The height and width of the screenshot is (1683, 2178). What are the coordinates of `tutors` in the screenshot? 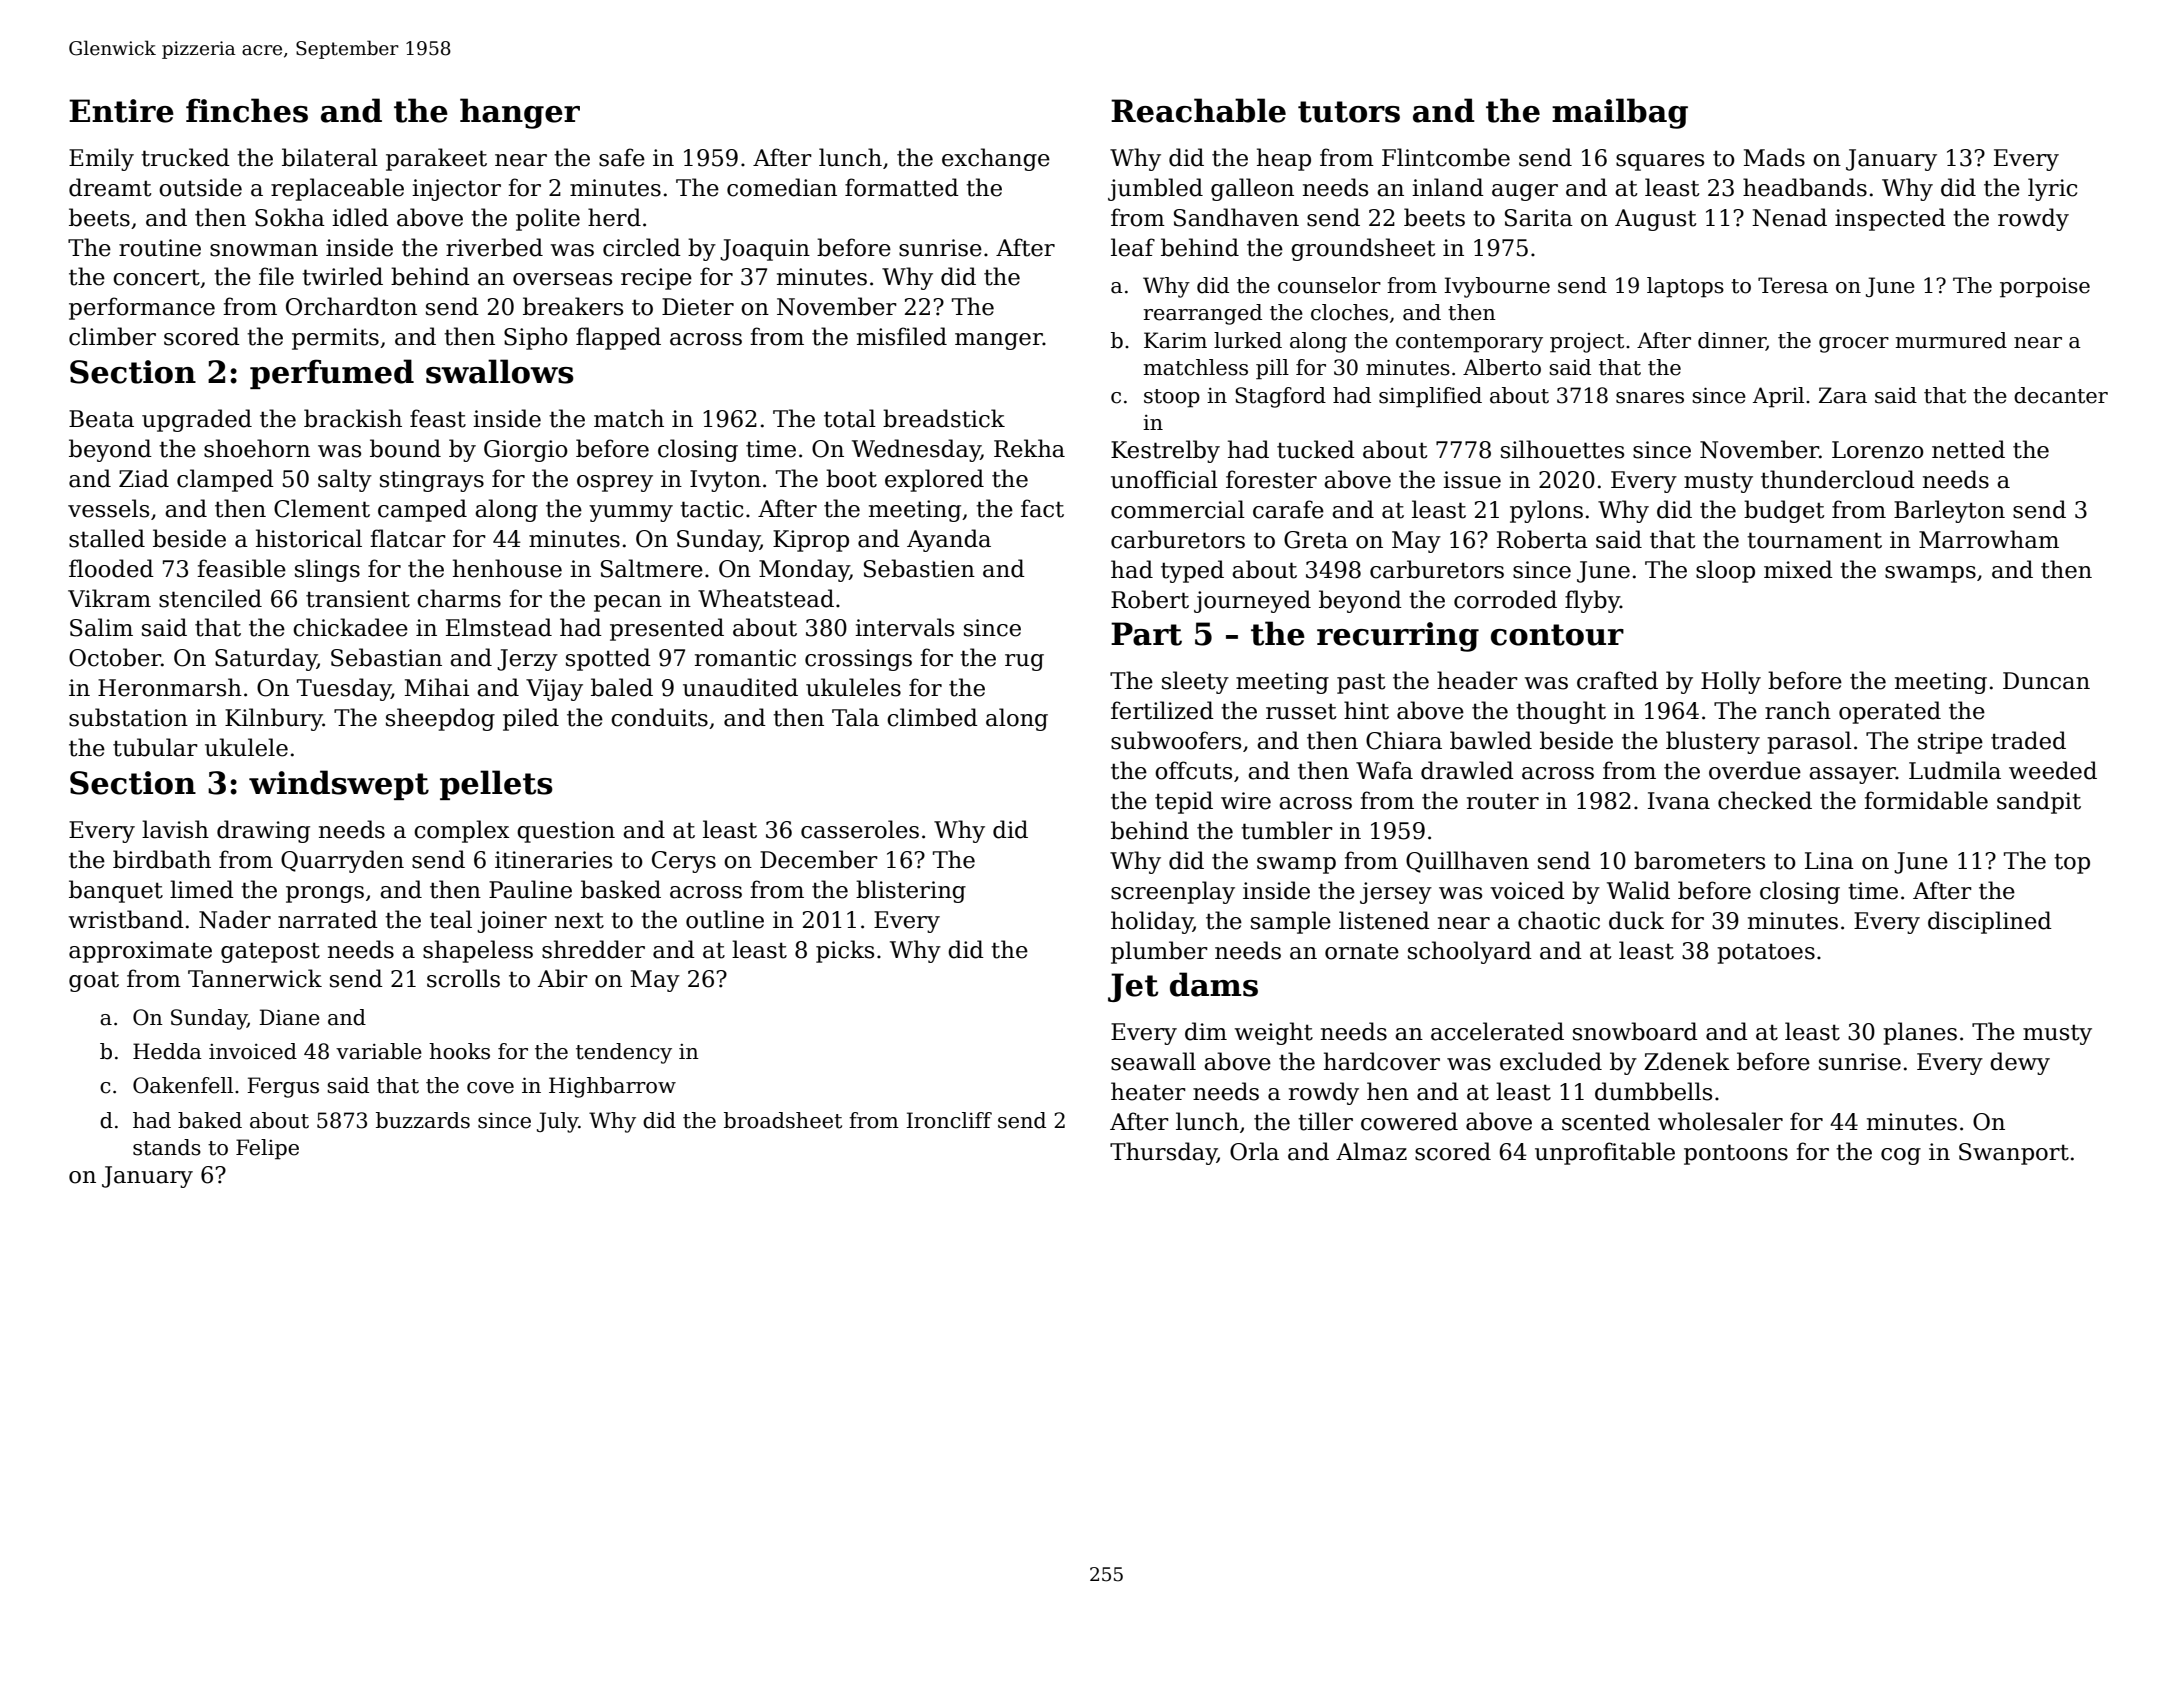 It's located at (1349, 112).
